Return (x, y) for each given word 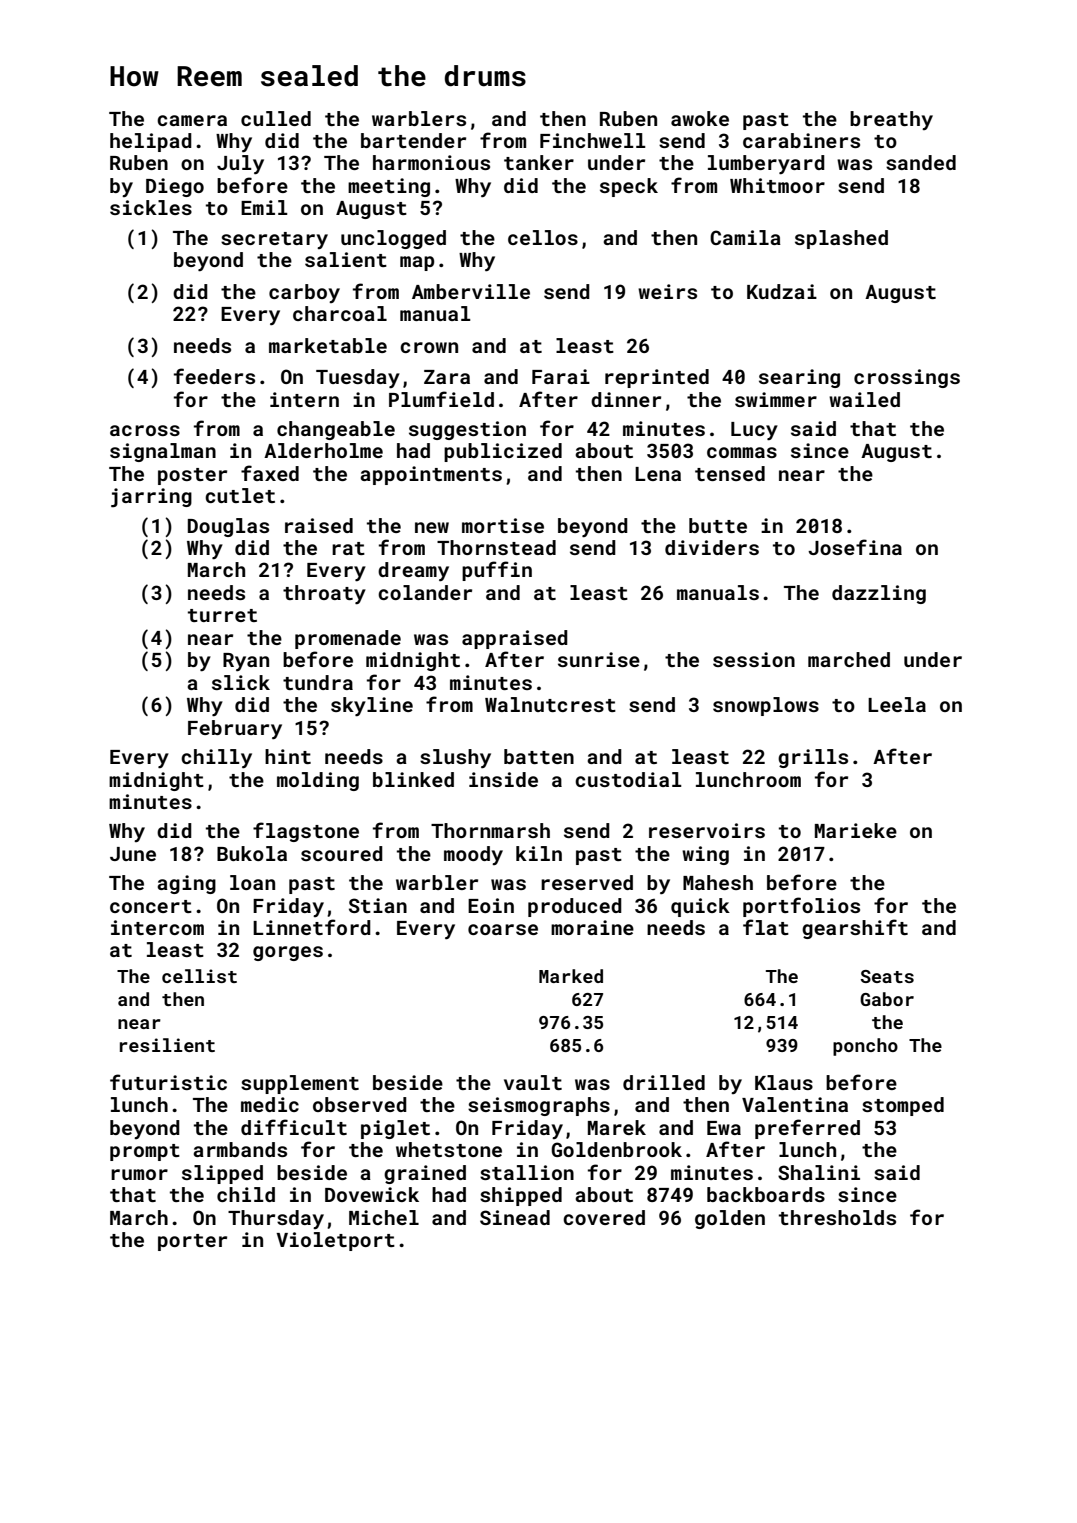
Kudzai (782, 291)
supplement (300, 1084)
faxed (270, 473)
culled (276, 118)
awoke (700, 118)
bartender (413, 140)
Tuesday (358, 378)
